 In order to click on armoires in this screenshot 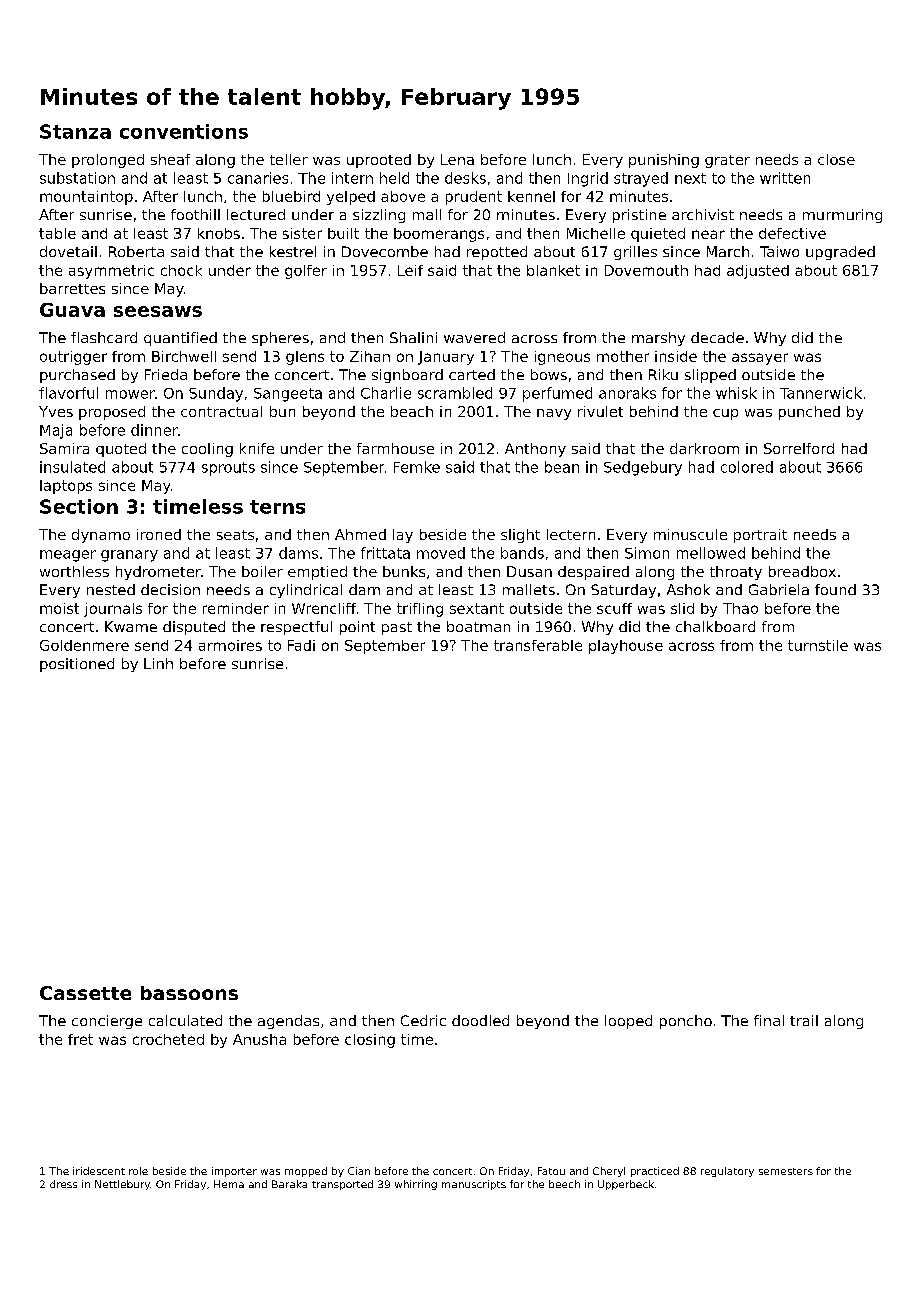, I will do `click(230, 645)`.
